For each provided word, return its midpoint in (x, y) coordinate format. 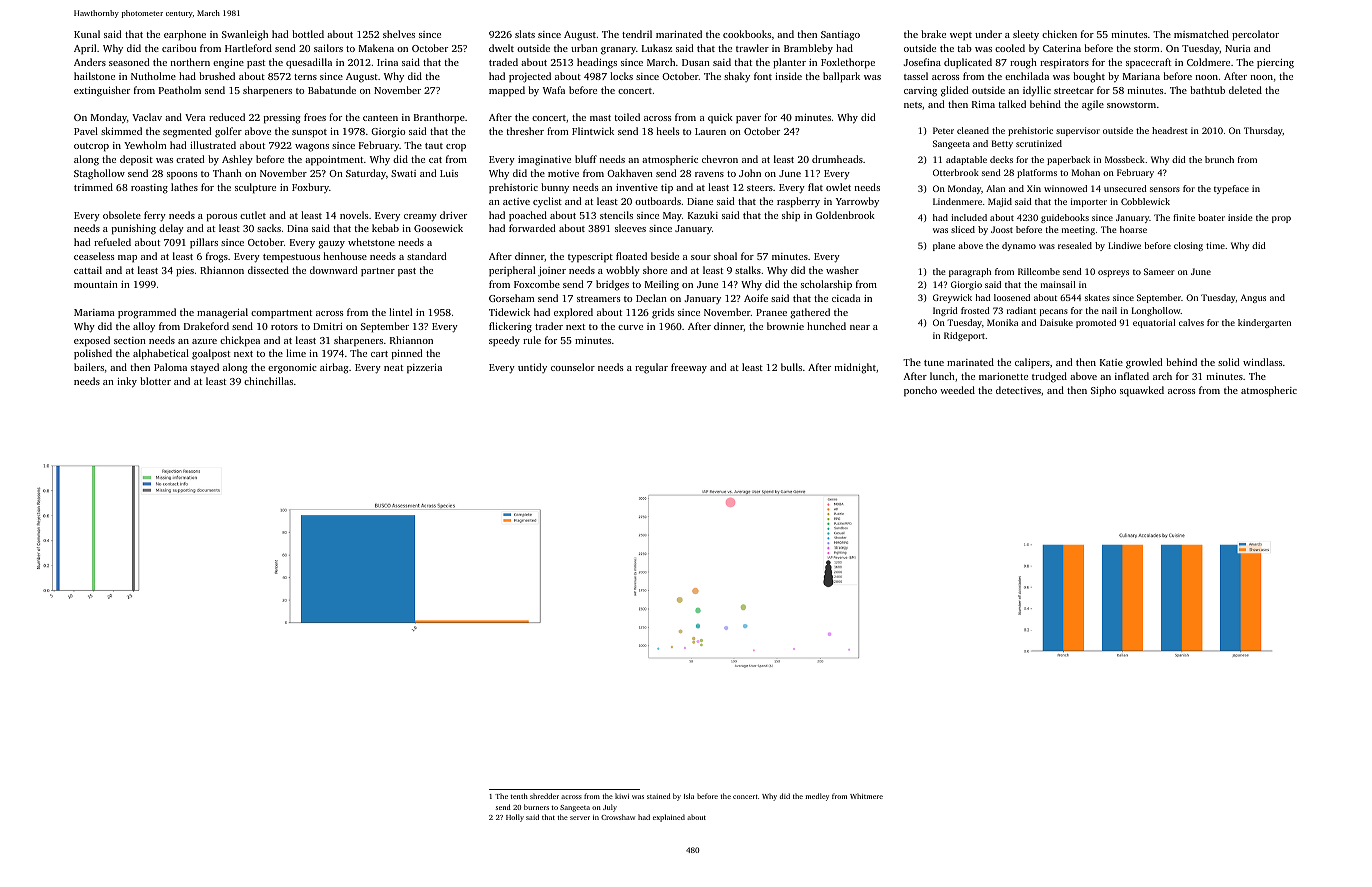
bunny (555, 188)
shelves (399, 34)
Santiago (840, 36)
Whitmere (866, 796)
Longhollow (1156, 311)
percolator (1255, 35)
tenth (519, 796)
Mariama (94, 312)
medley (817, 797)
